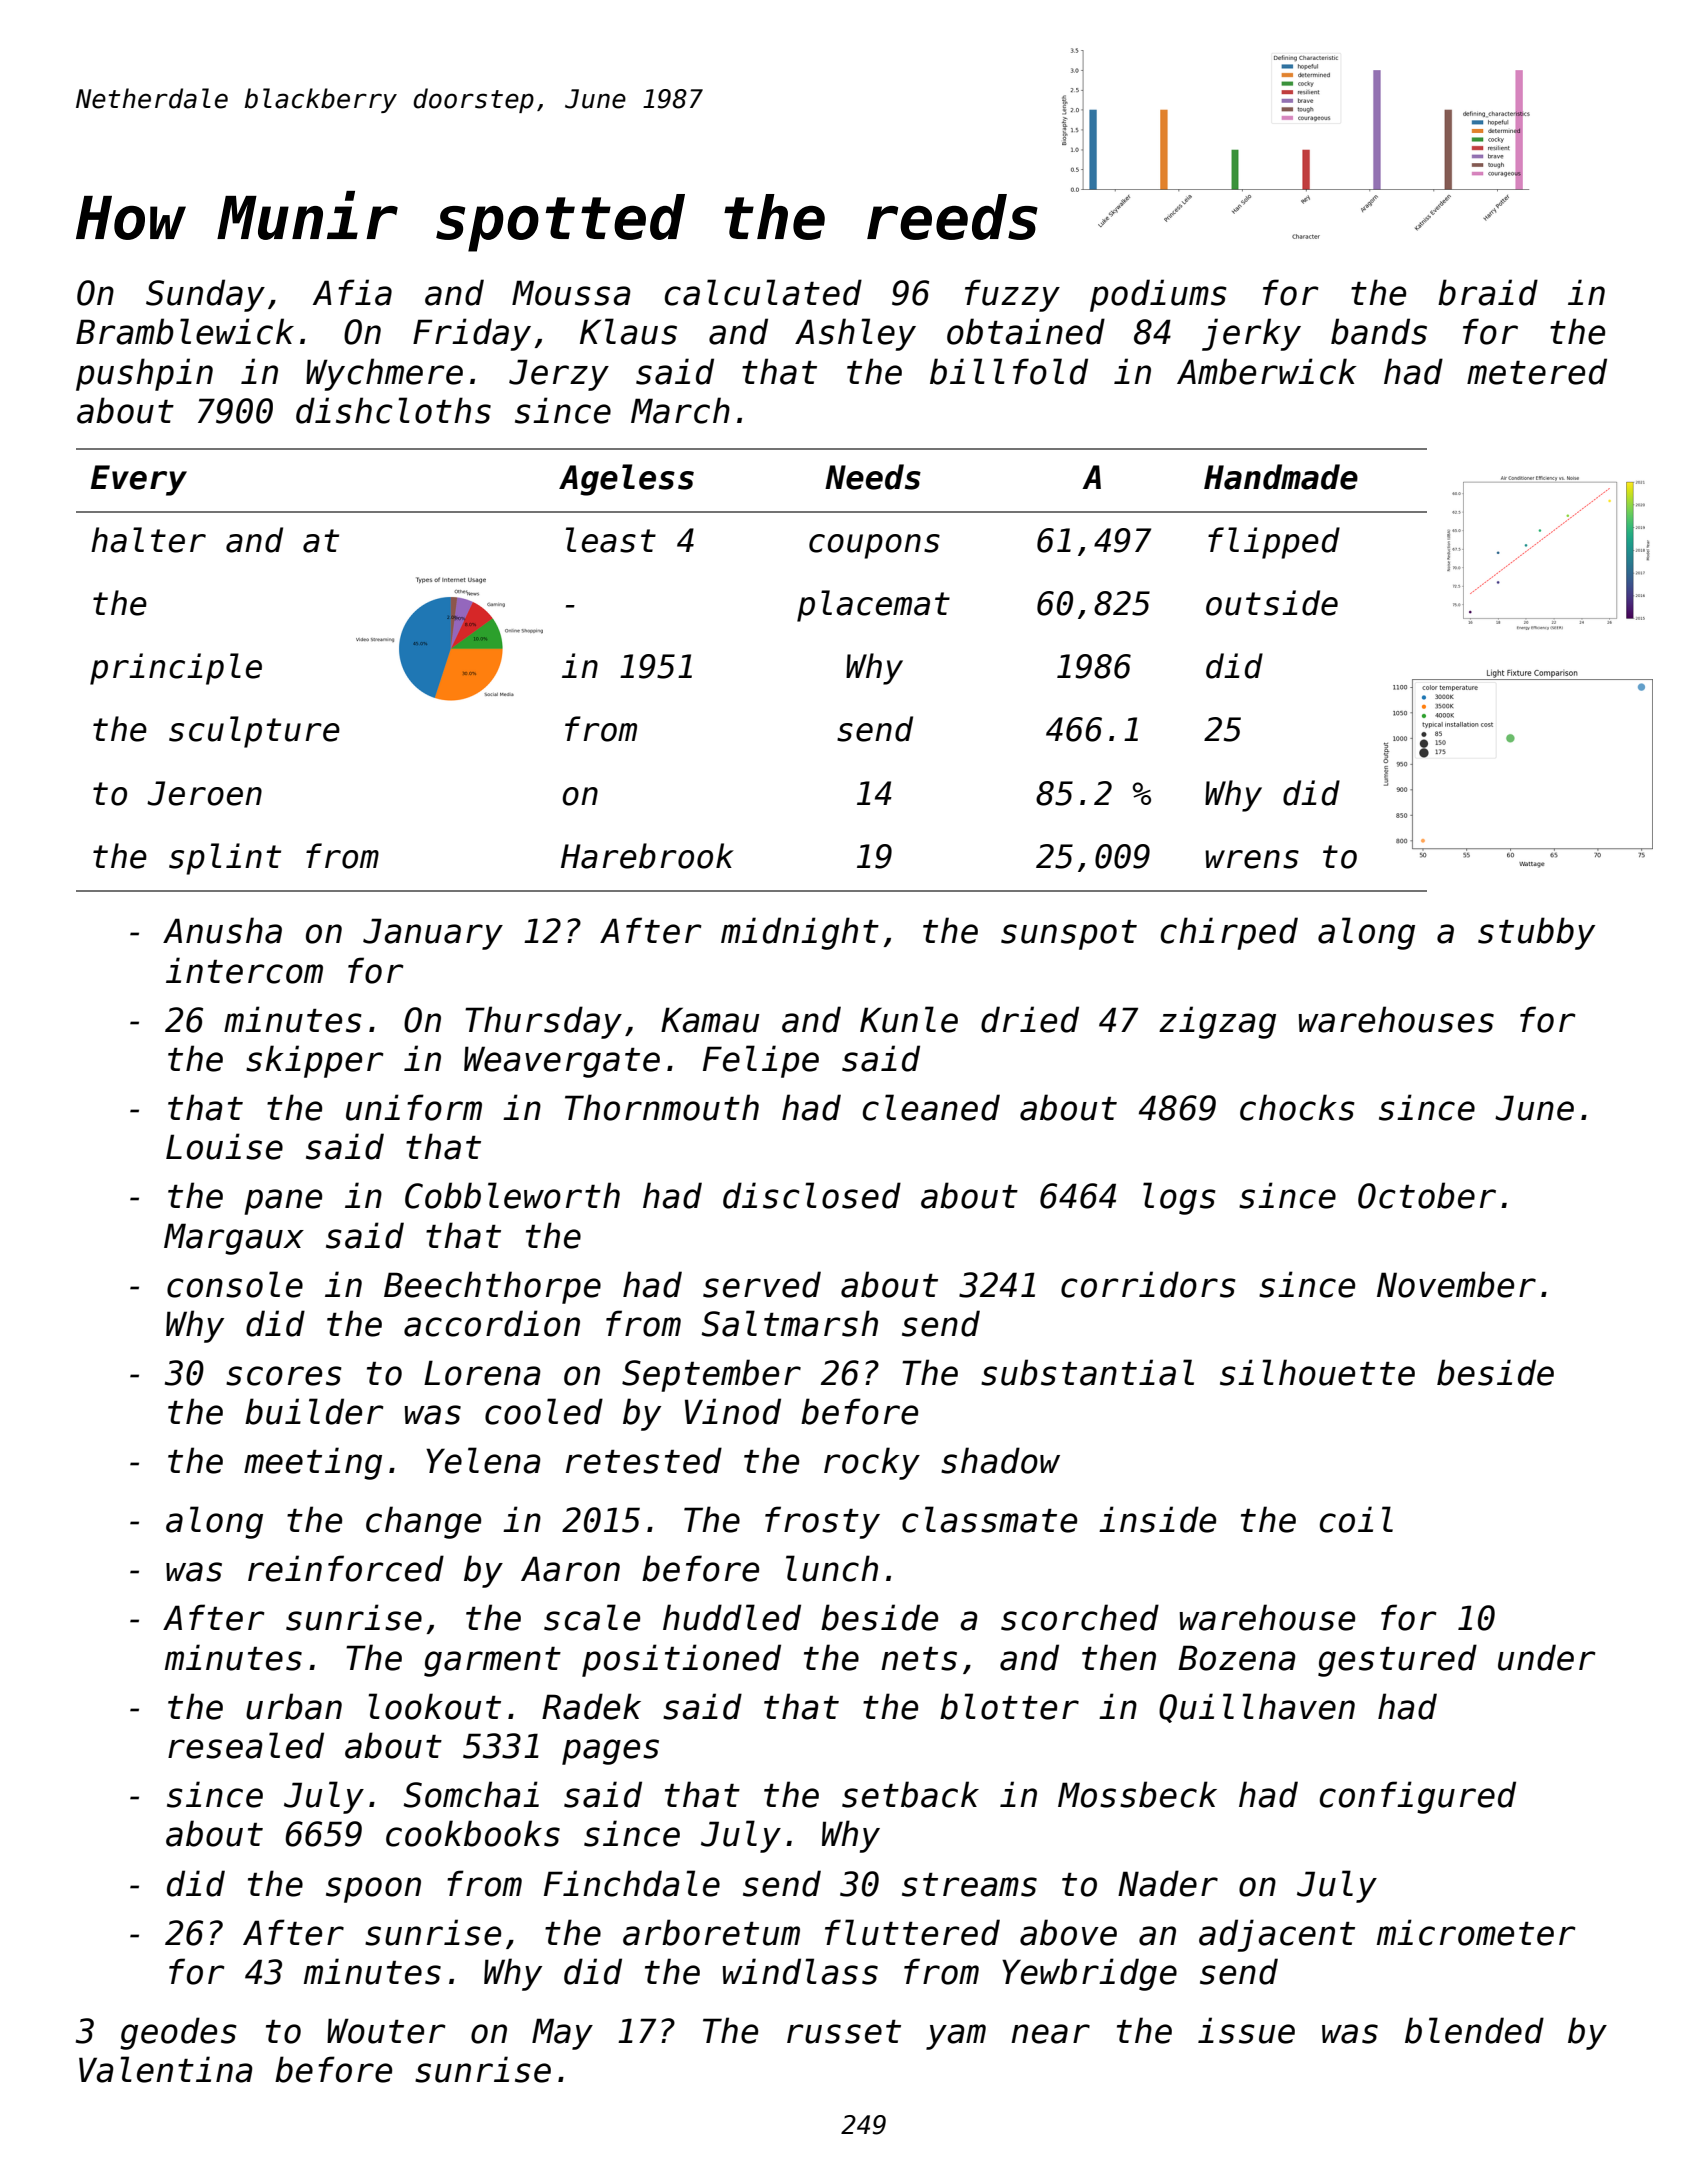 The image size is (1683, 2178). Describe the element at coordinates (1297, 1107) in the page. I see `chocks` at that location.
